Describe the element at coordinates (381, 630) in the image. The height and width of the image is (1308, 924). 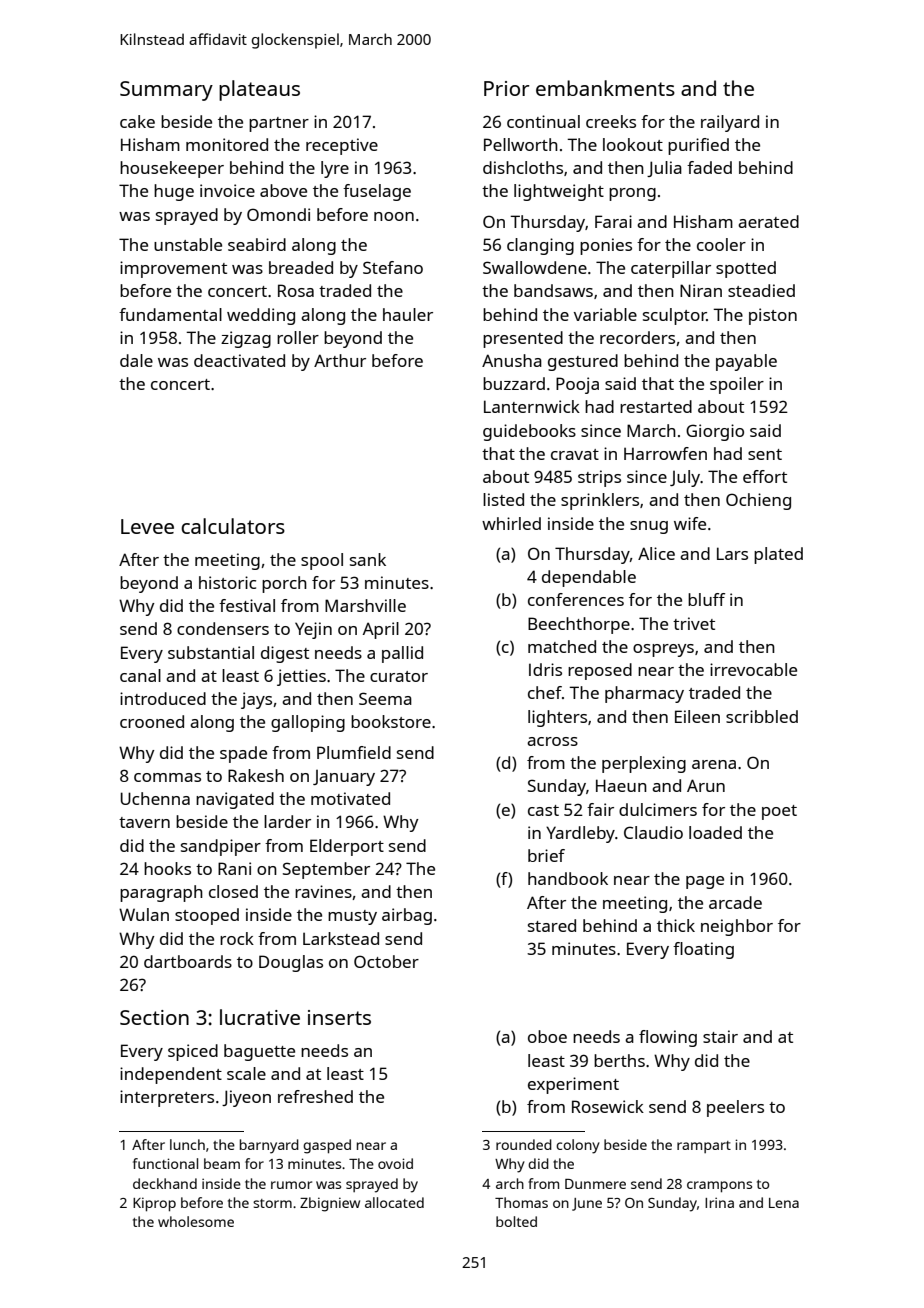
I see `April` at that location.
